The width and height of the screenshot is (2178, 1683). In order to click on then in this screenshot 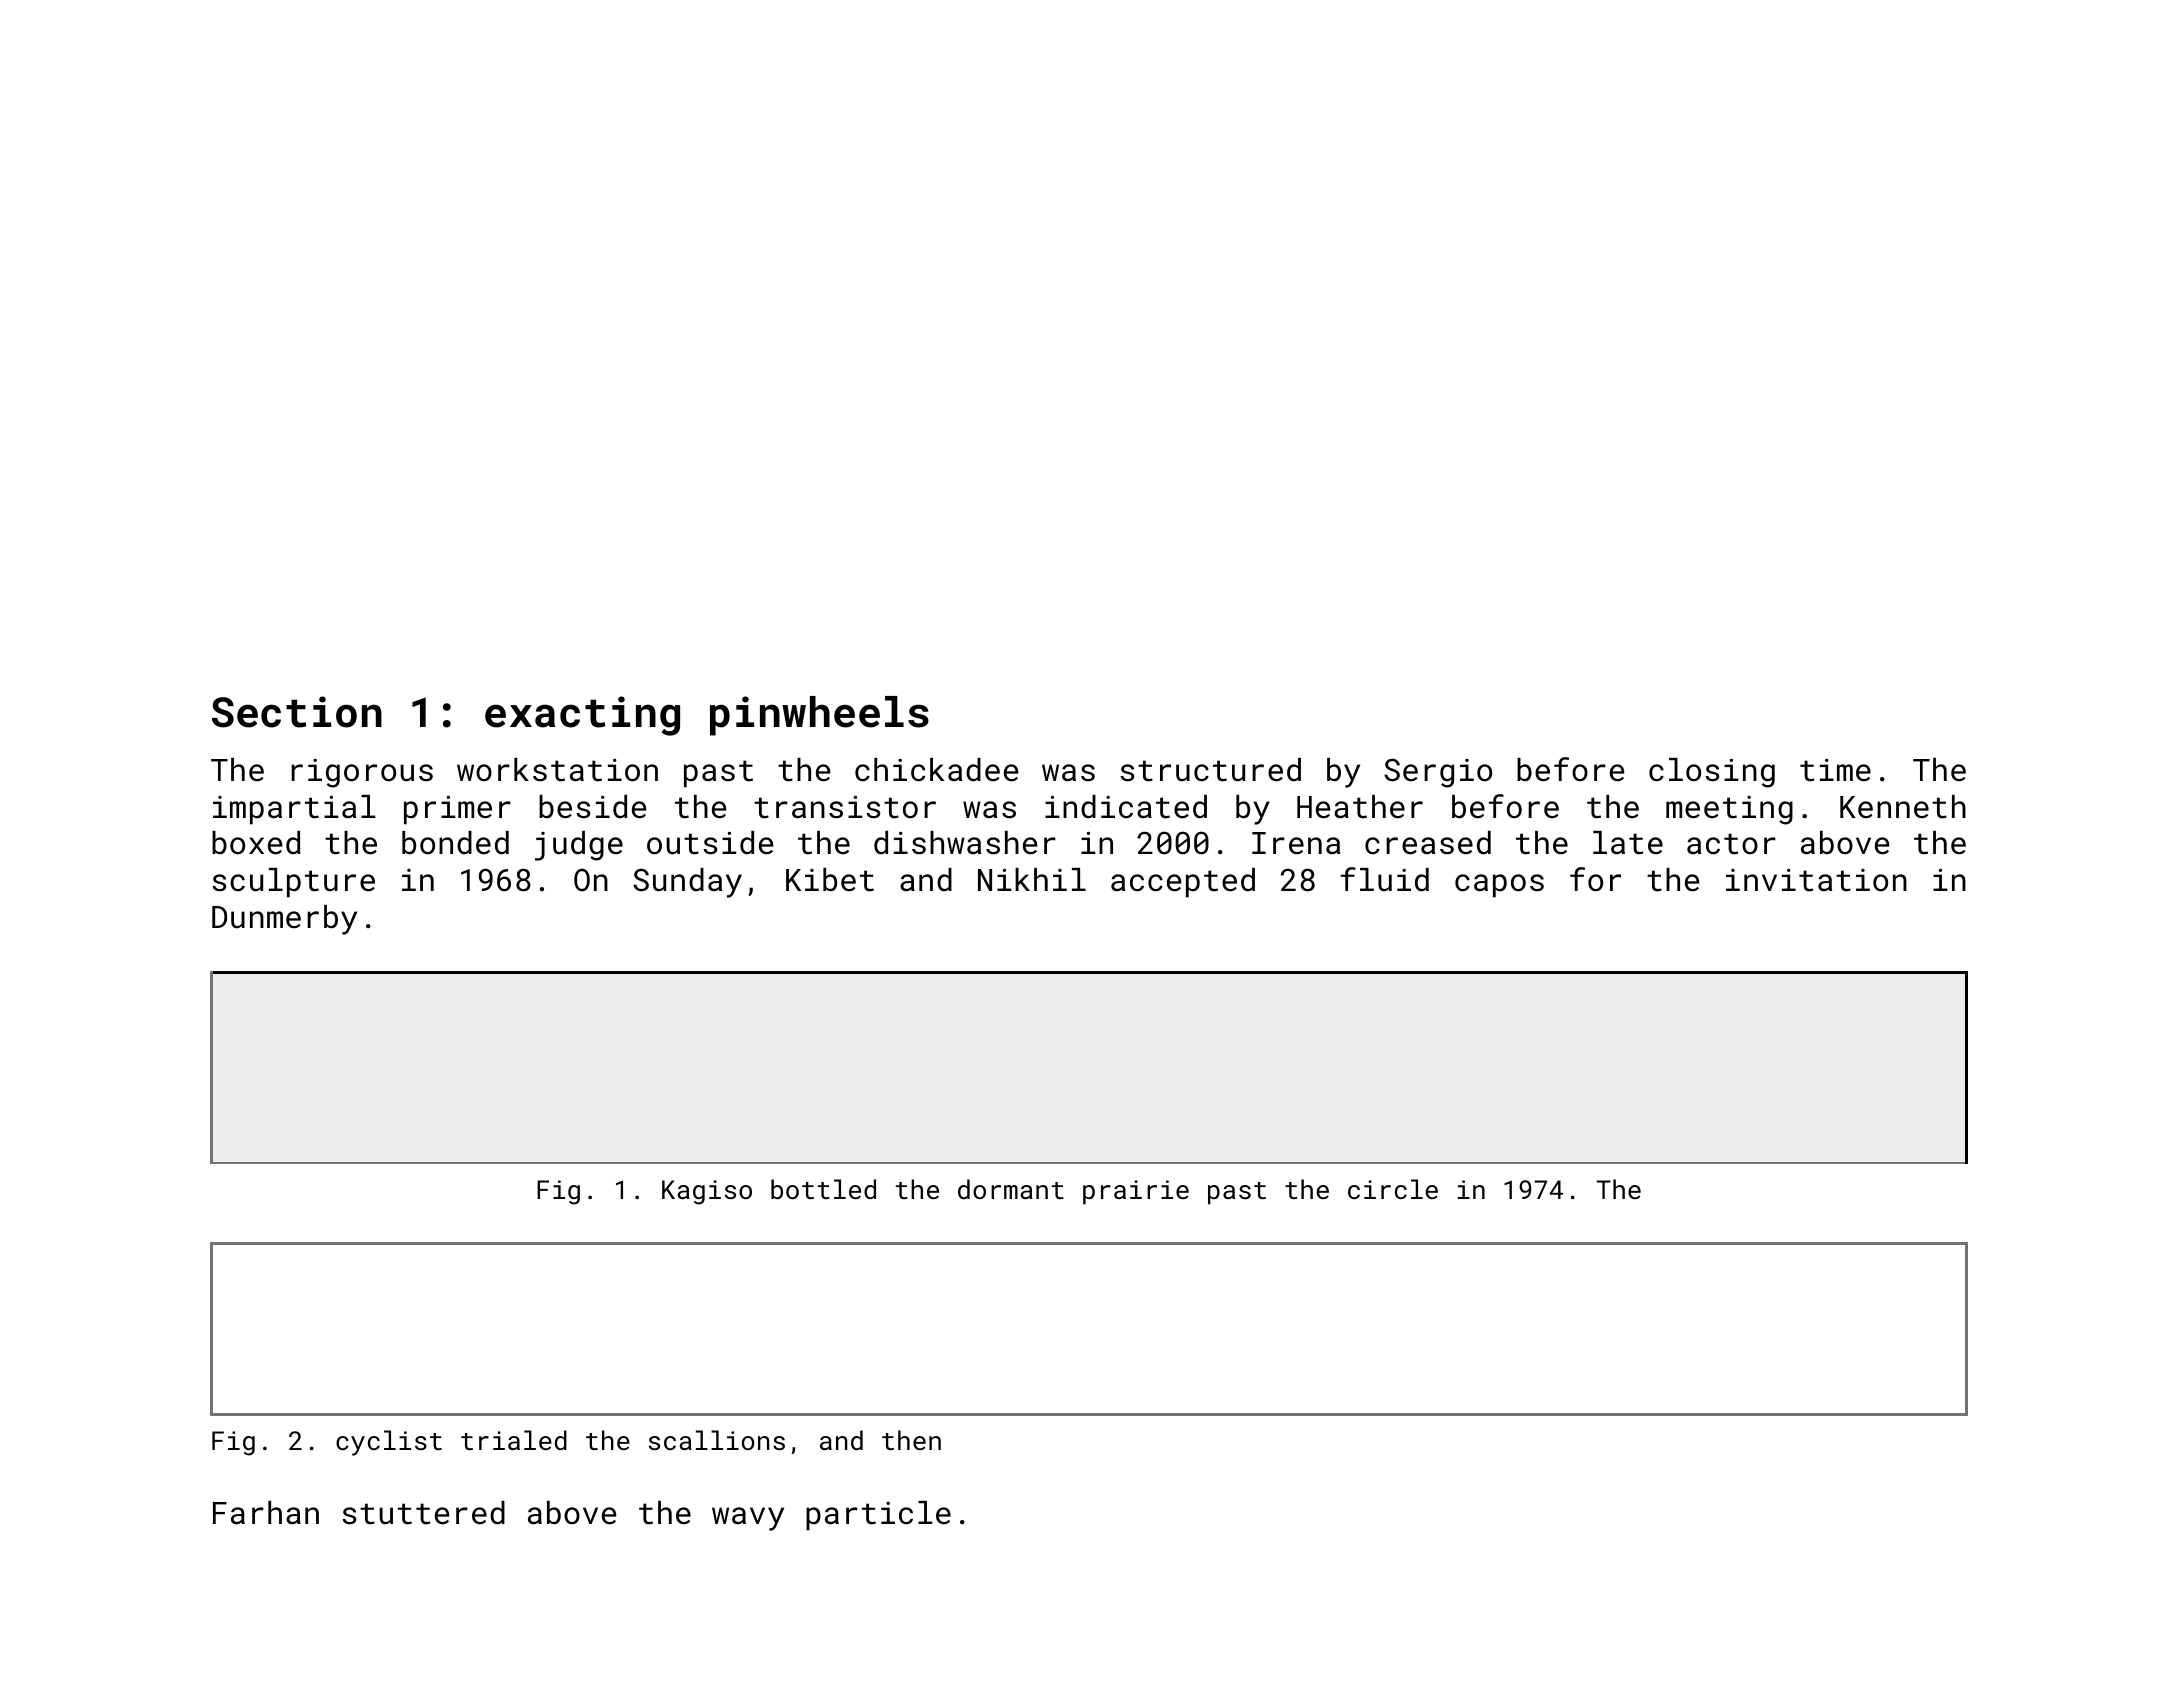, I will do `click(911, 1440)`.
